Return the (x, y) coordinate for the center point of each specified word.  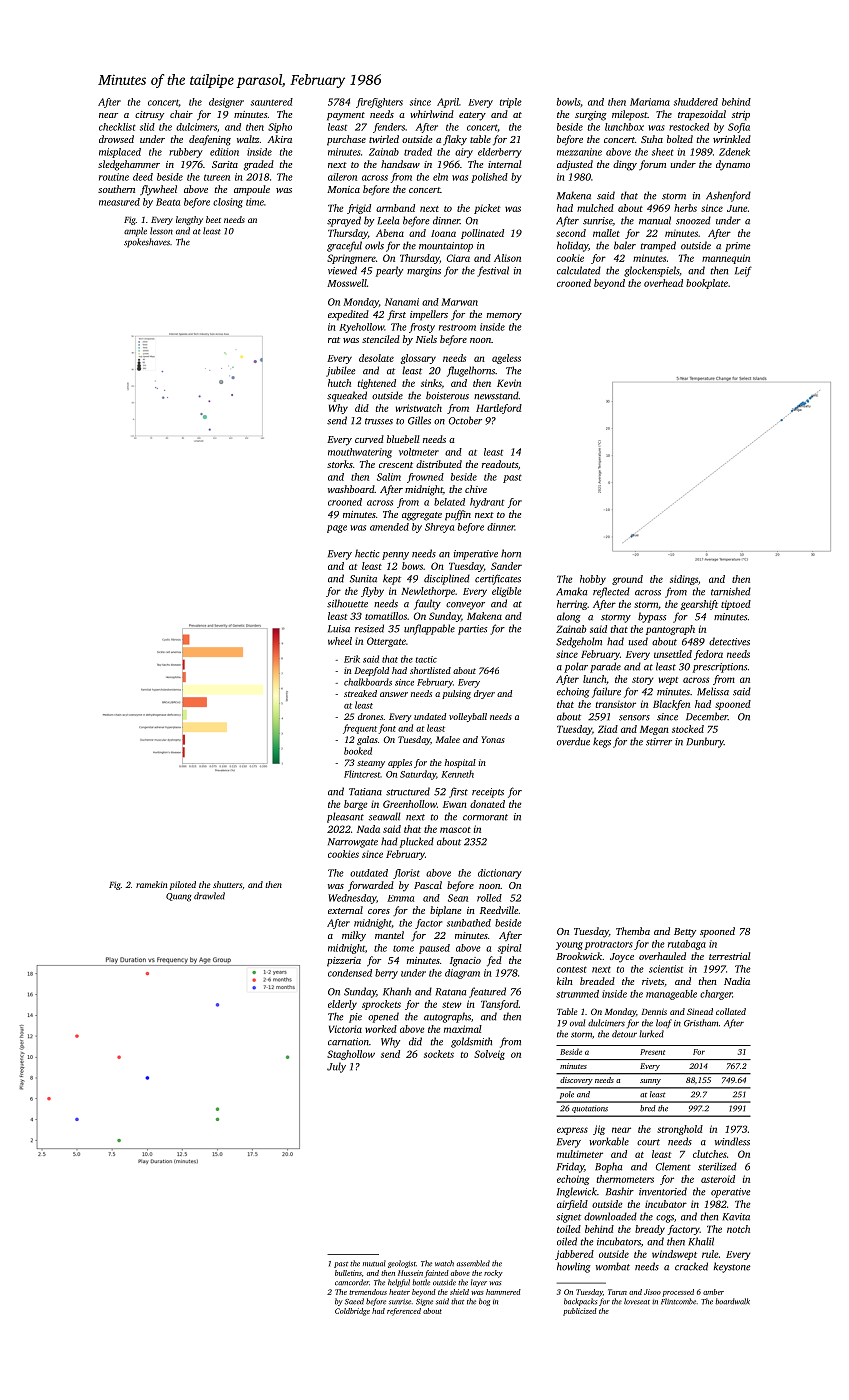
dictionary (500, 874)
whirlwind (432, 114)
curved (369, 439)
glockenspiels (651, 271)
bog (484, 1302)
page (337, 529)
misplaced (120, 153)
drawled (209, 896)
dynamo (733, 165)
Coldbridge (352, 1312)
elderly (342, 1005)
